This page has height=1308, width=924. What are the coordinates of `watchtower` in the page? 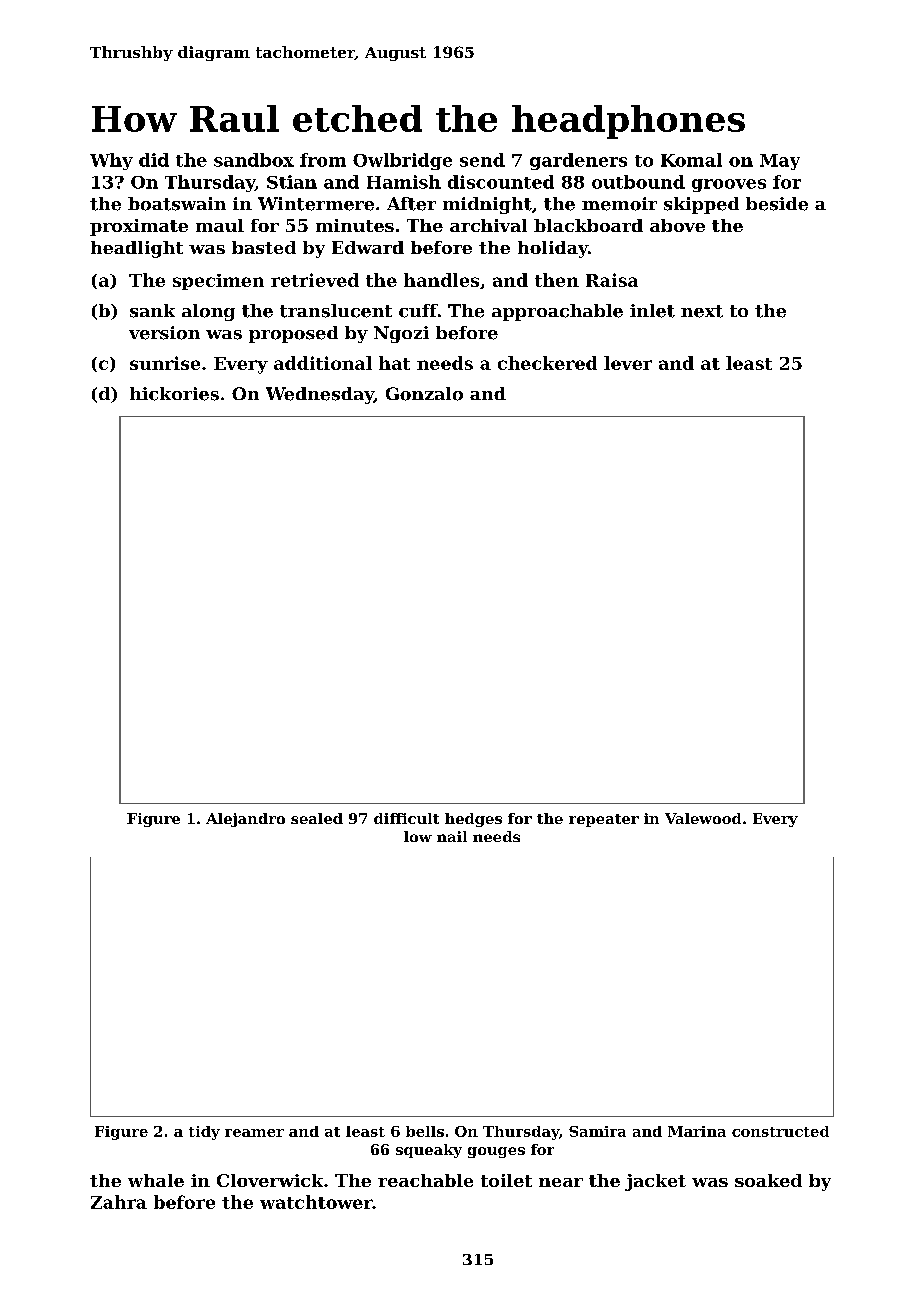 It's located at (316, 1202).
